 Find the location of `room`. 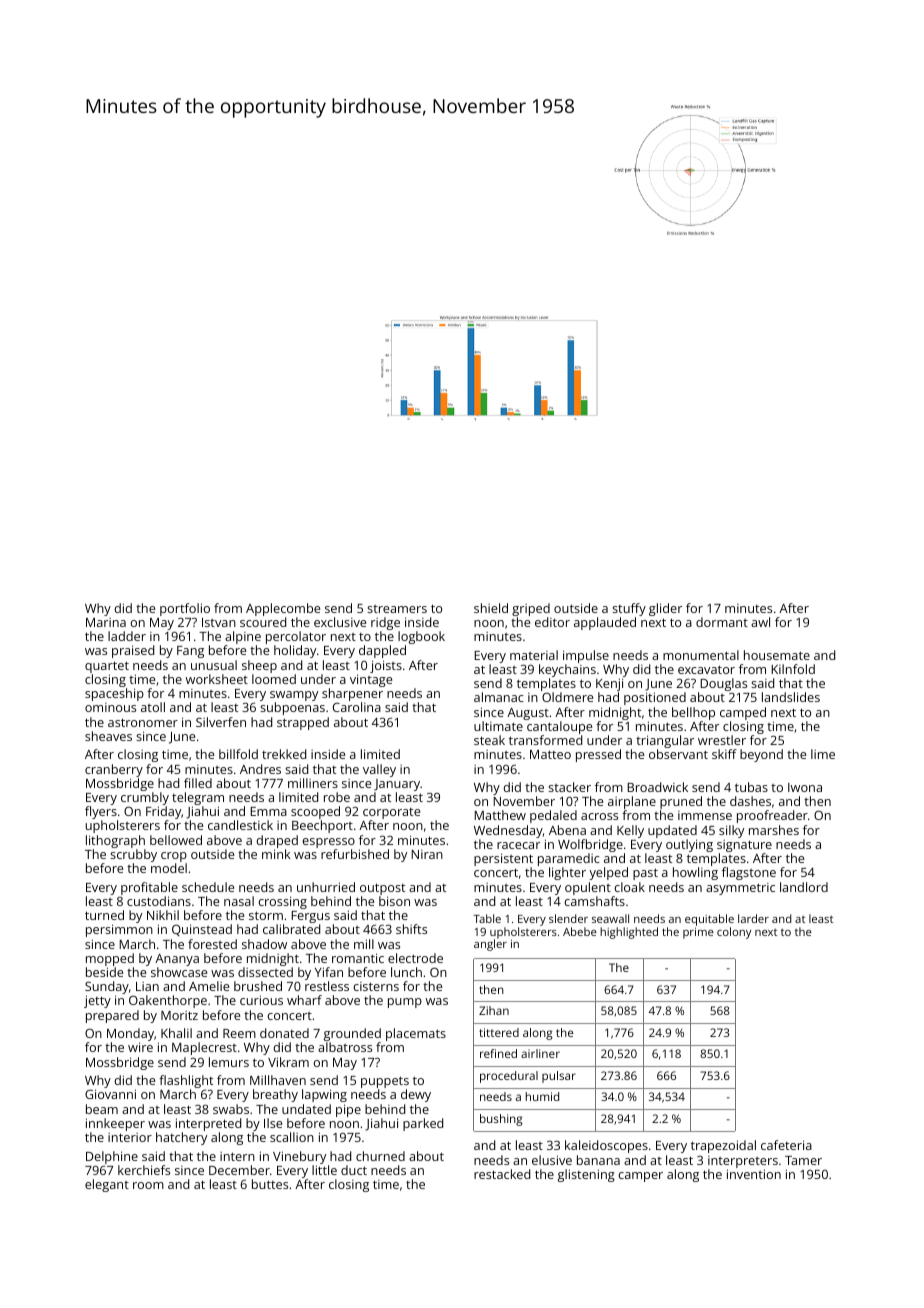

room is located at coordinates (148, 1185).
